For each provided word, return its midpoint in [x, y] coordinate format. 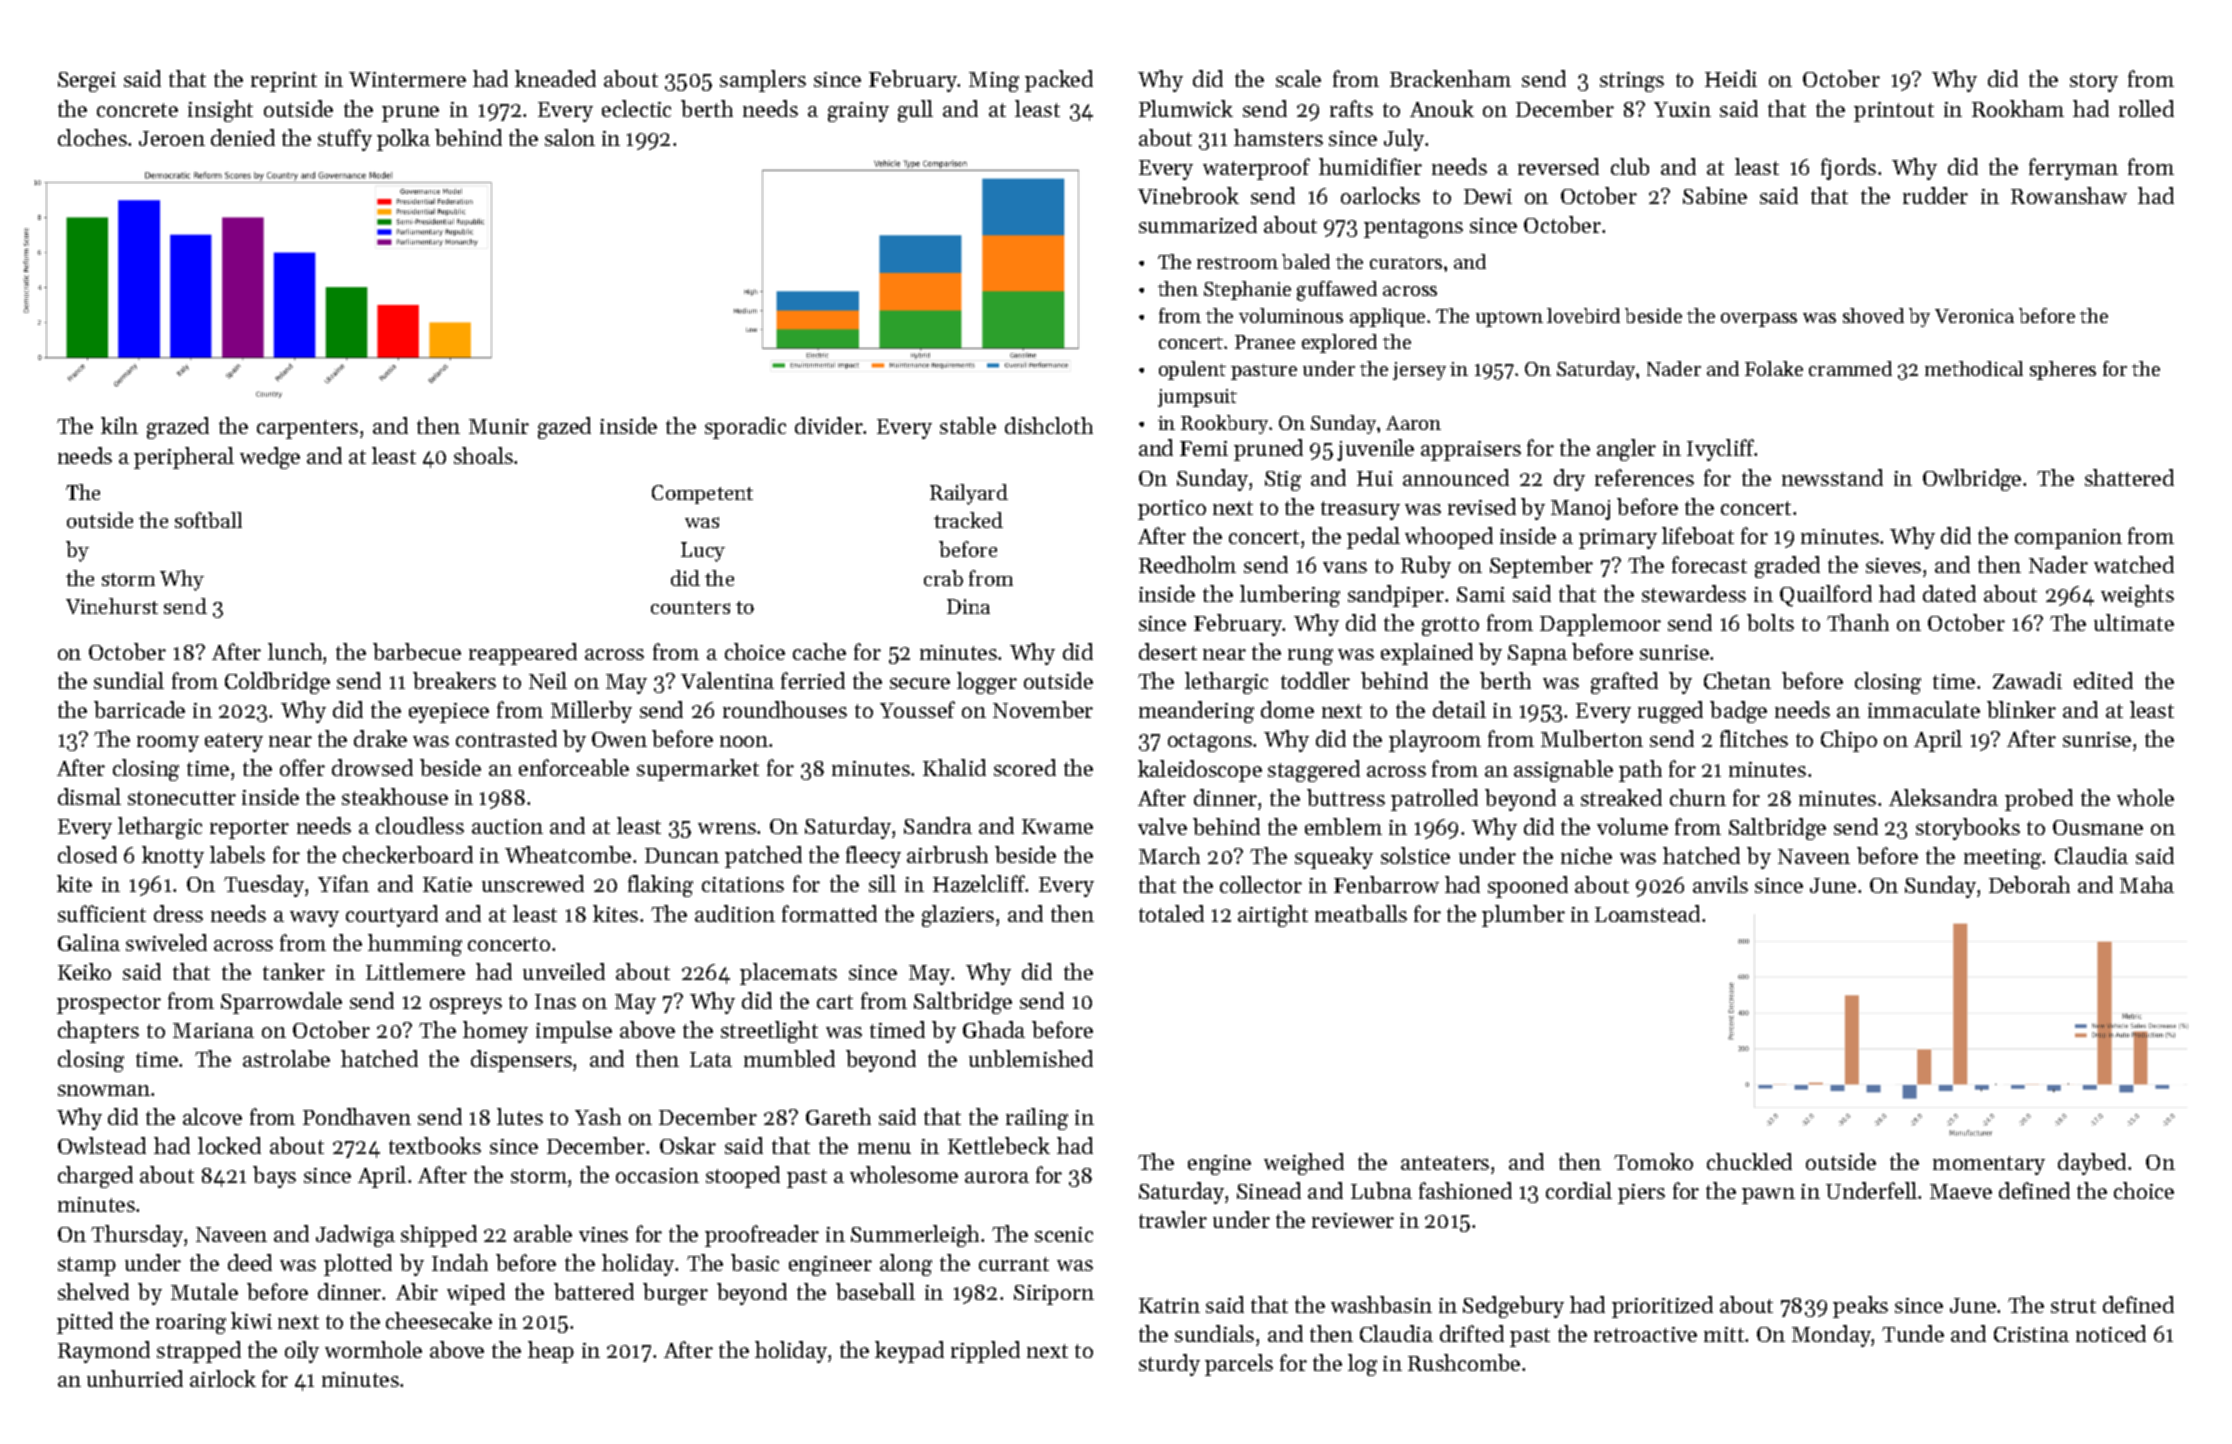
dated [1949, 593]
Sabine [1715, 195]
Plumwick [1186, 108]
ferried [813, 680]
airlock [223, 1378]
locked [229, 1145]
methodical [1974, 368]
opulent [1192, 370]
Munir [499, 426]
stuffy [345, 140]
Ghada [994, 1029]
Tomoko [1653, 1161]
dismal [89, 796]
